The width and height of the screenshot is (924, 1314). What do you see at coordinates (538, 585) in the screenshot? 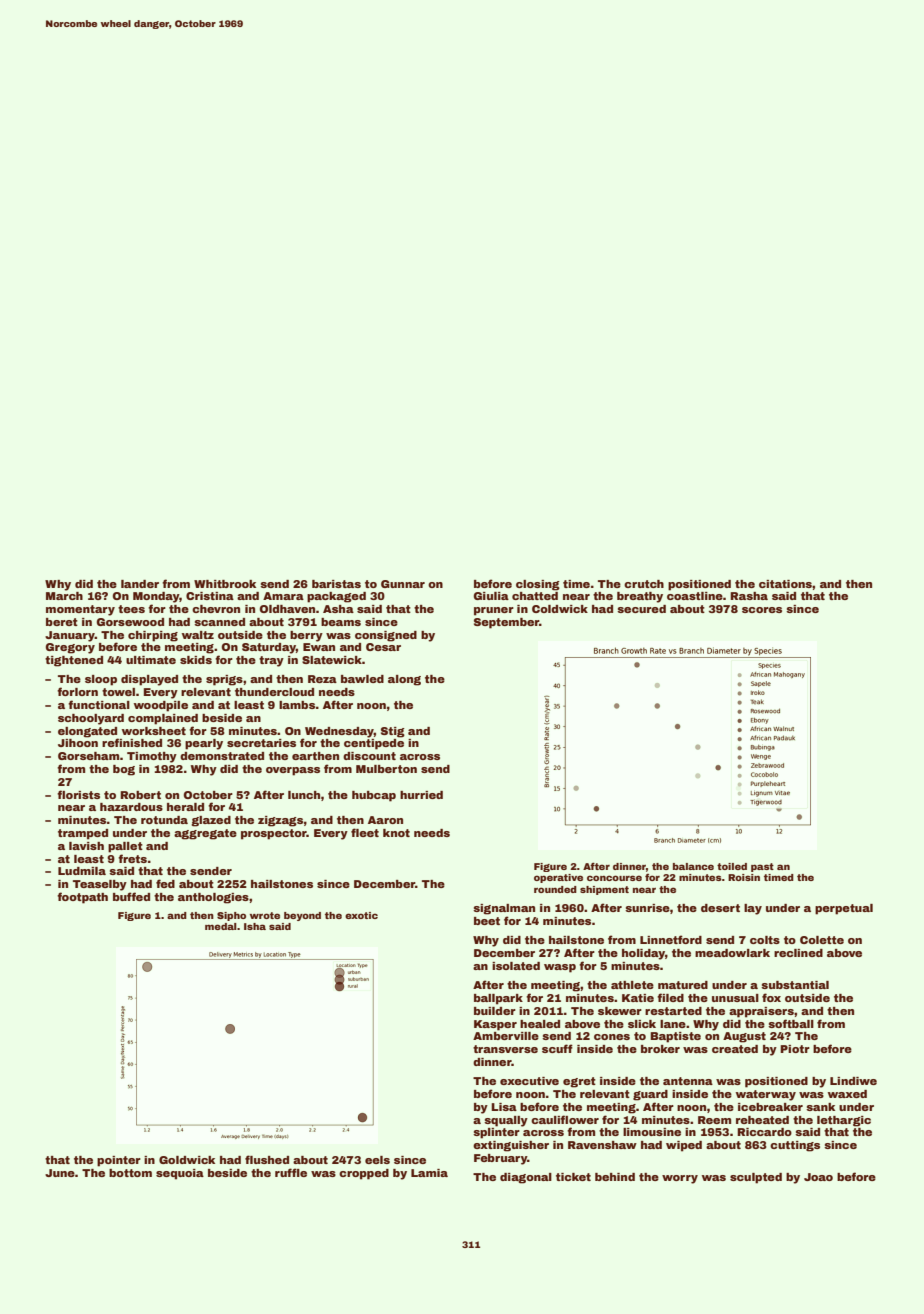
I see `closing` at bounding box center [538, 585].
